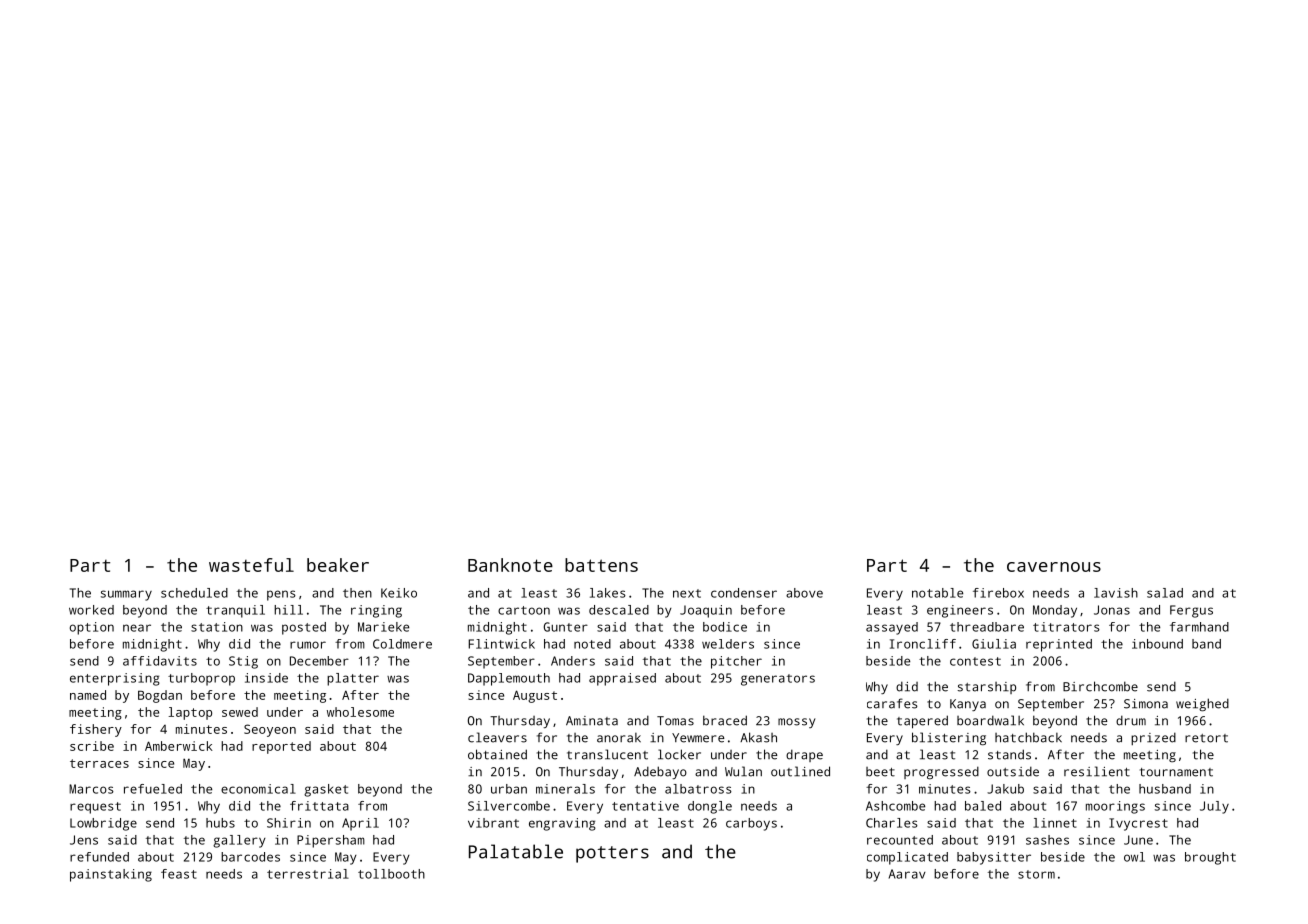 This screenshot has width=1308, height=924. I want to click on linnet, so click(1055, 823).
